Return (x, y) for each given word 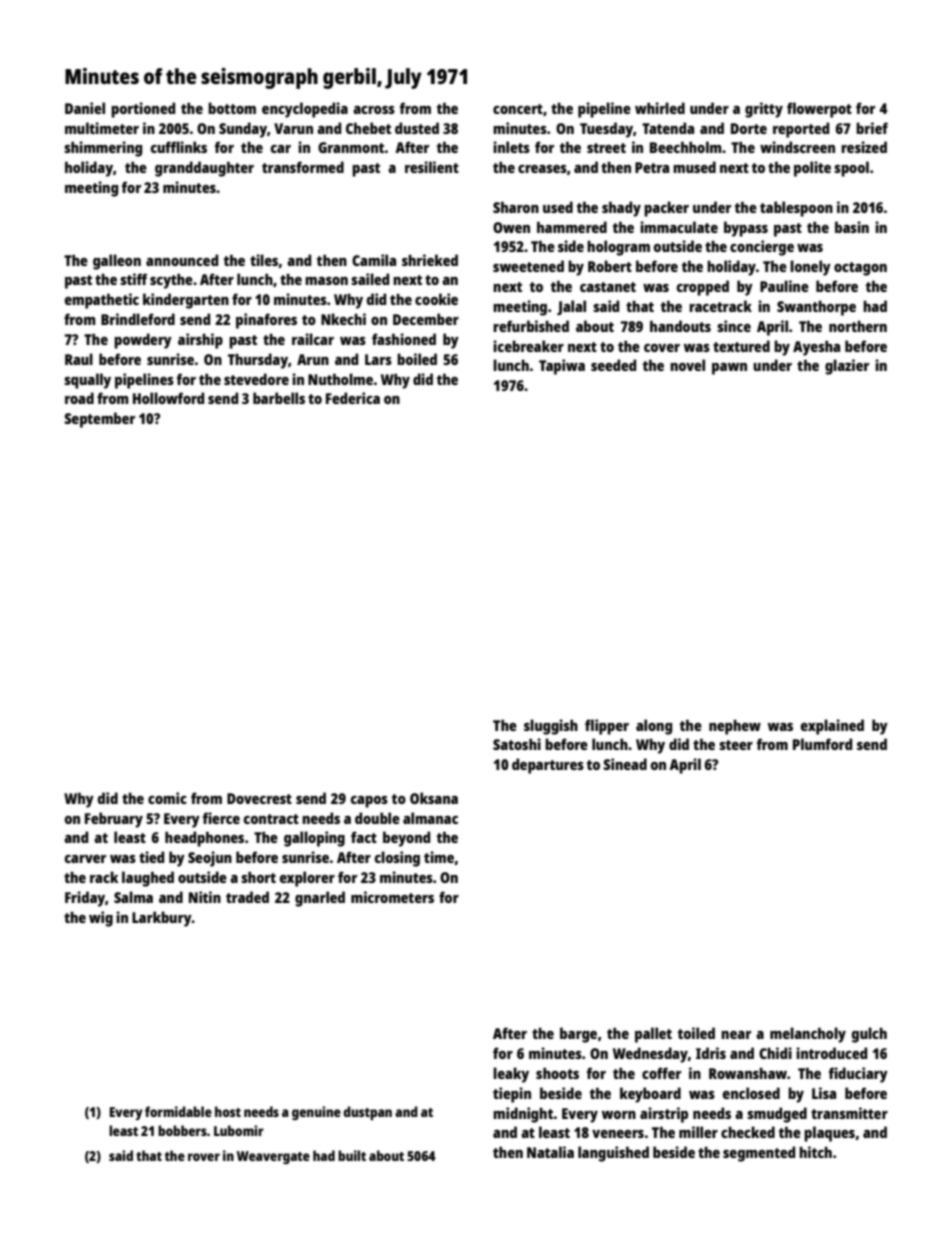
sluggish (551, 727)
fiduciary (858, 1075)
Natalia (550, 1152)
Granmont (351, 147)
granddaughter (204, 169)
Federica (353, 398)
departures (548, 766)
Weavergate (273, 1157)
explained (832, 727)
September (99, 420)
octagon (860, 269)
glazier (847, 367)
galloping (314, 839)
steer (736, 745)
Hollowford (168, 398)
